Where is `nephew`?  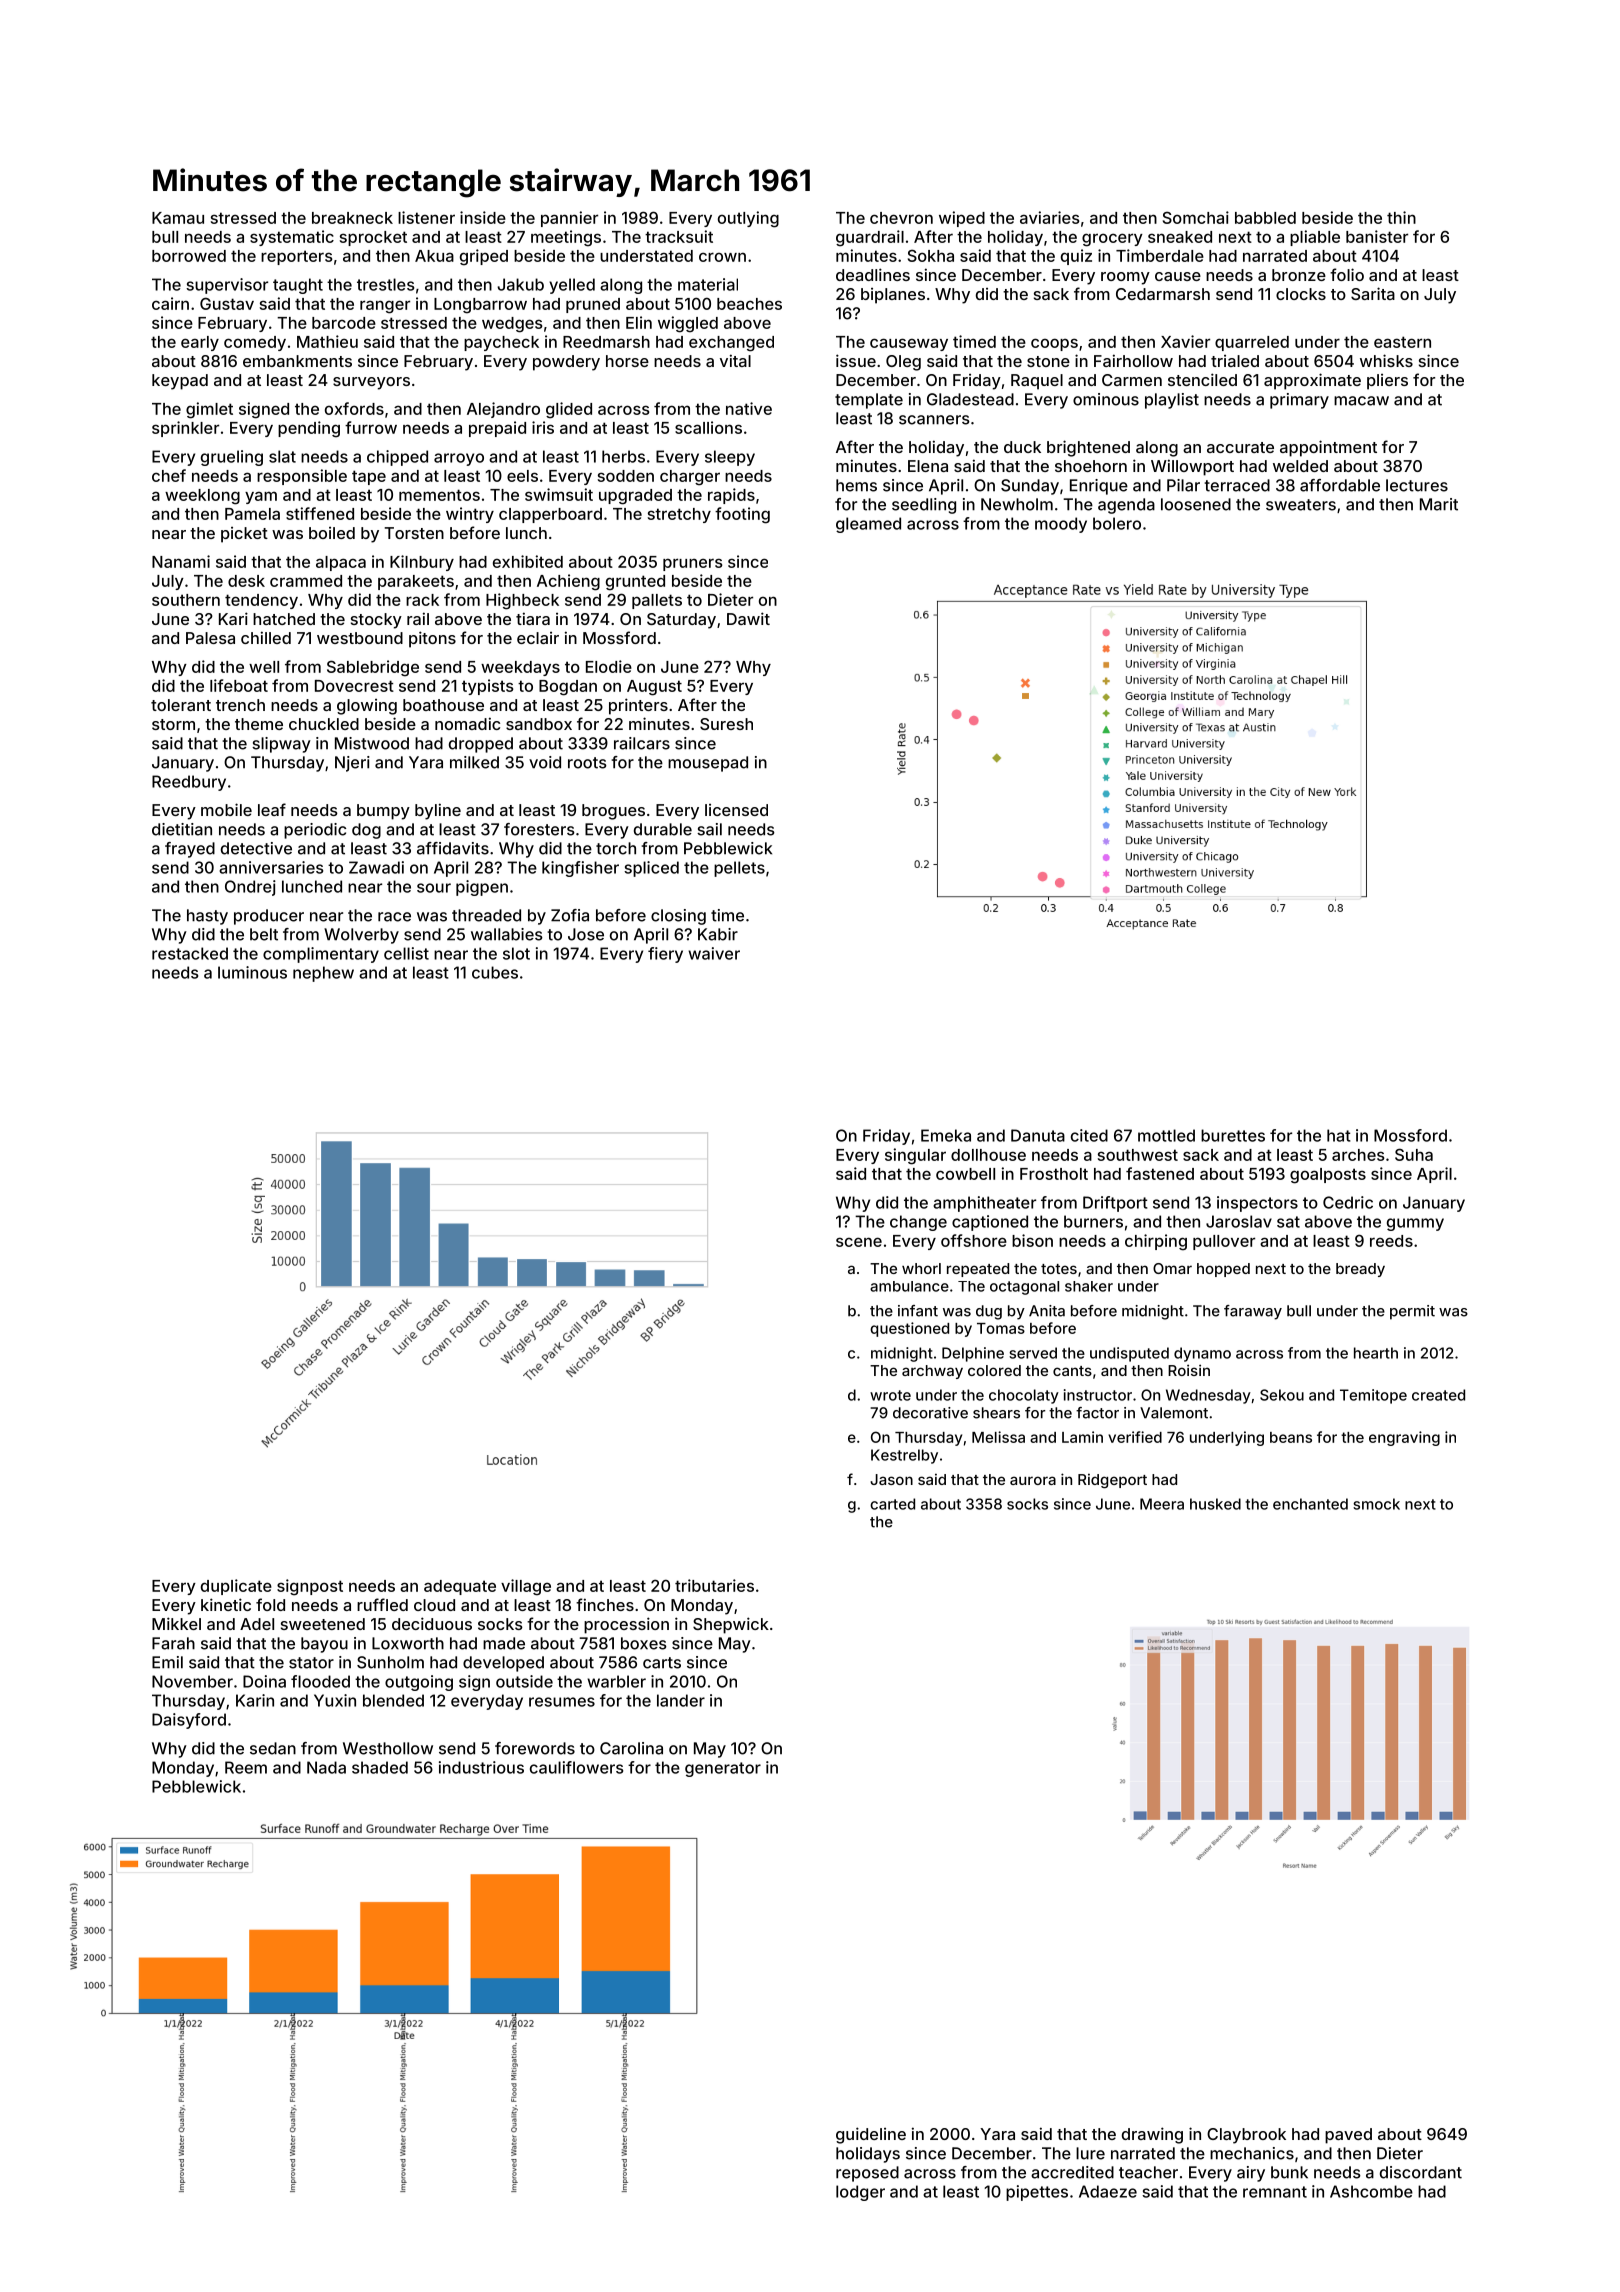
nephew is located at coordinates (323, 974).
